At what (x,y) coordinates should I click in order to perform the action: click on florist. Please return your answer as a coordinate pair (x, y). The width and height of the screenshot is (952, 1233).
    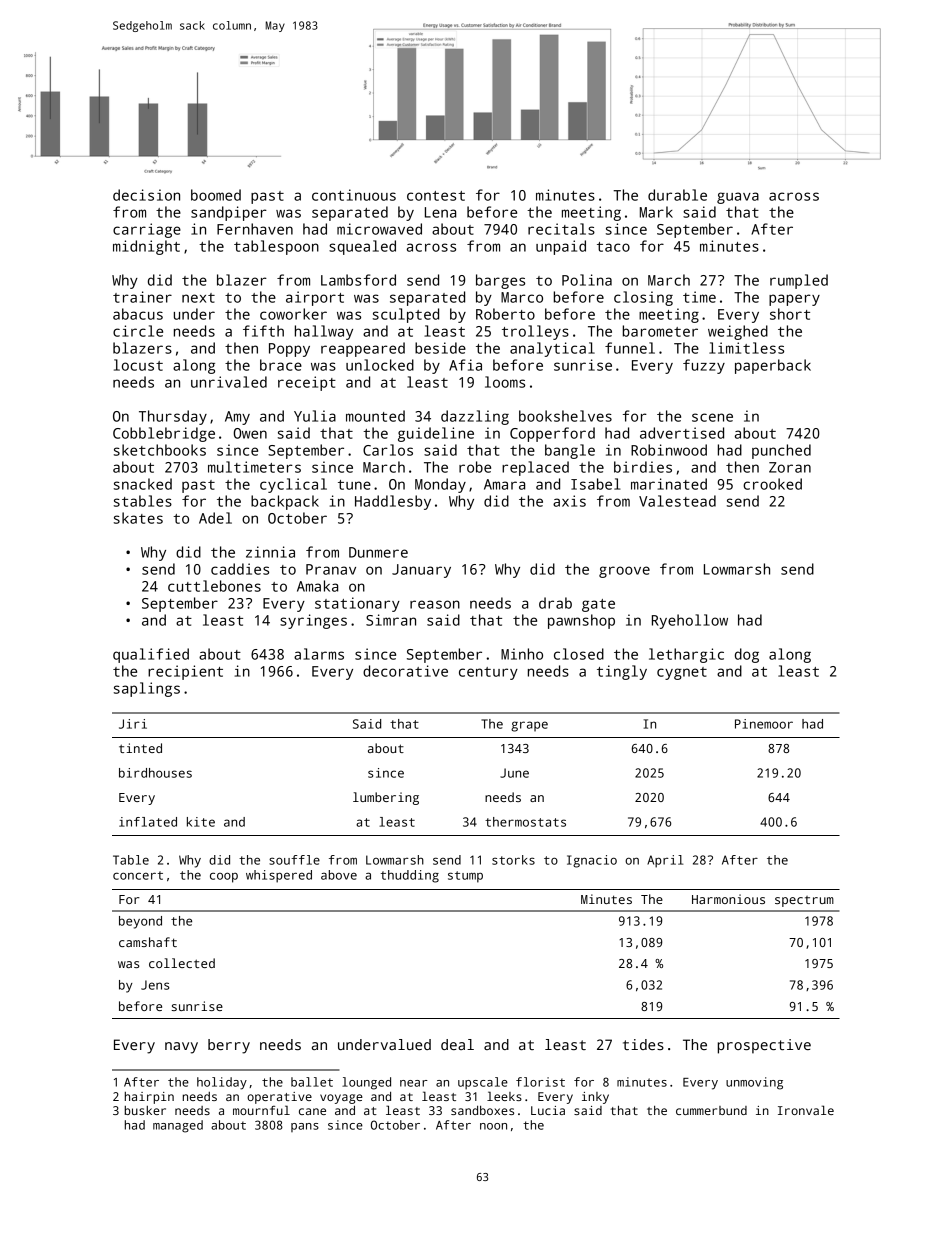
    Looking at the image, I should click on (540, 1082).
